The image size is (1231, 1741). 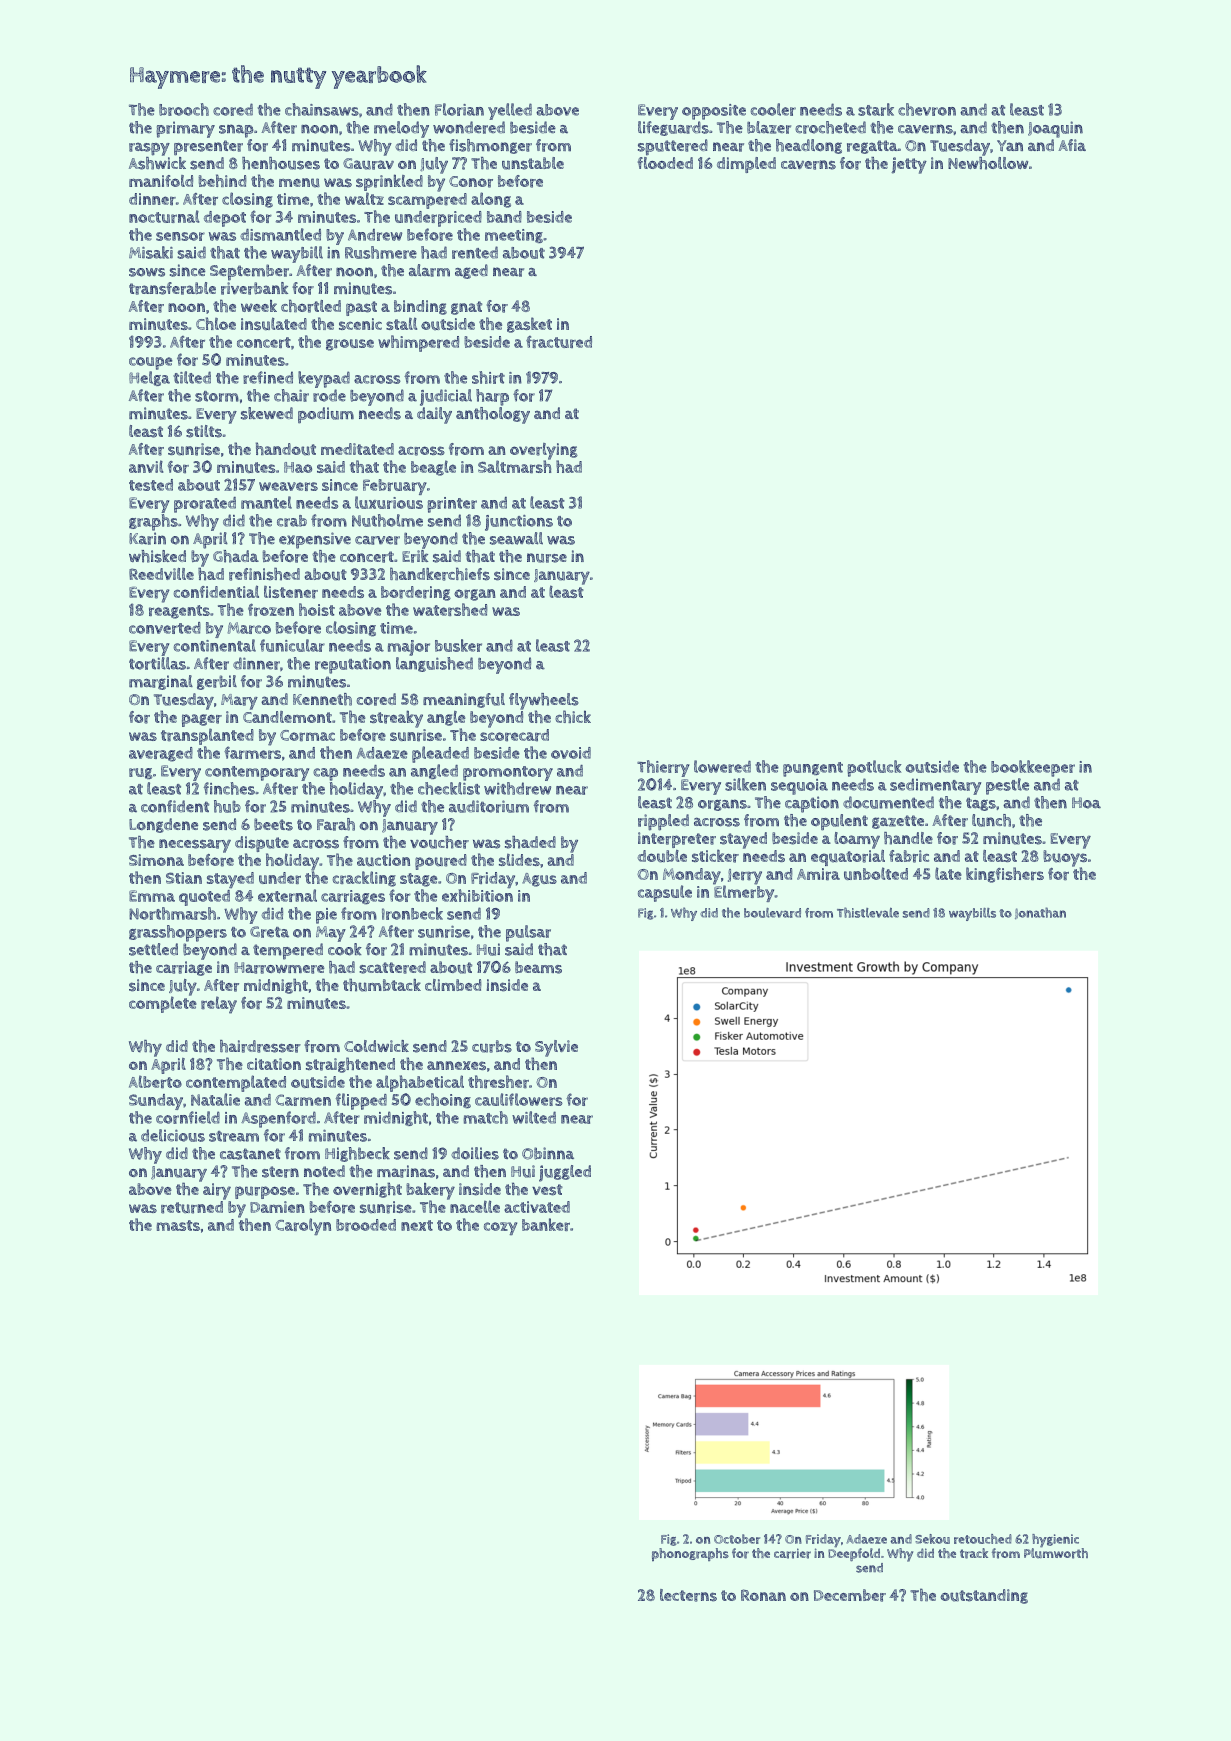 I want to click on Highbeck, so click(x=357, y=1154).
